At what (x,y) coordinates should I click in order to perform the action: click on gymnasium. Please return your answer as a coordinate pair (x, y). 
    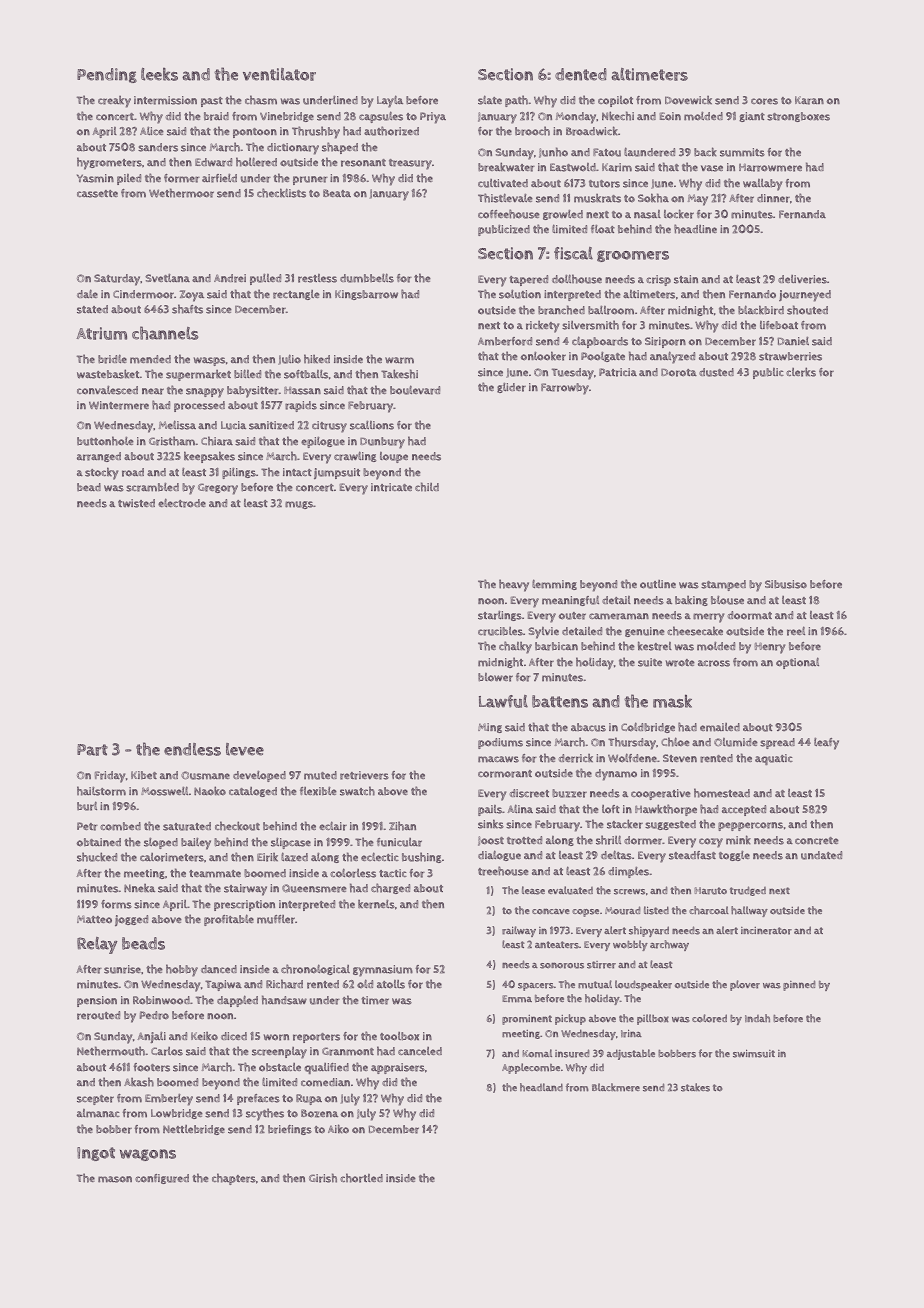
    Looking at the image, I should click on (383, 971).
